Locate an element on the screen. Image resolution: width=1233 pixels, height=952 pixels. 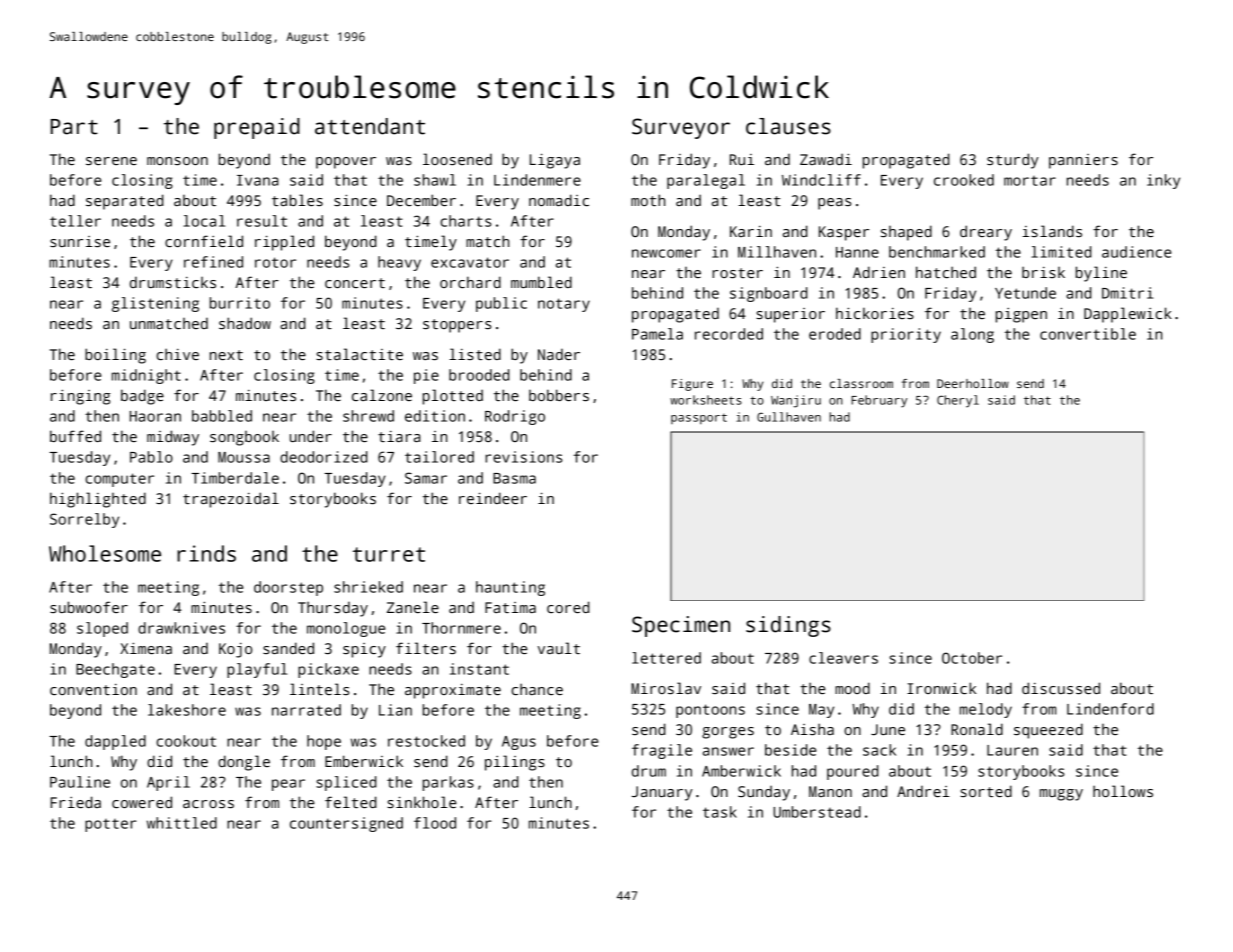
Gullhaven is located at coordinates (789, 417).
